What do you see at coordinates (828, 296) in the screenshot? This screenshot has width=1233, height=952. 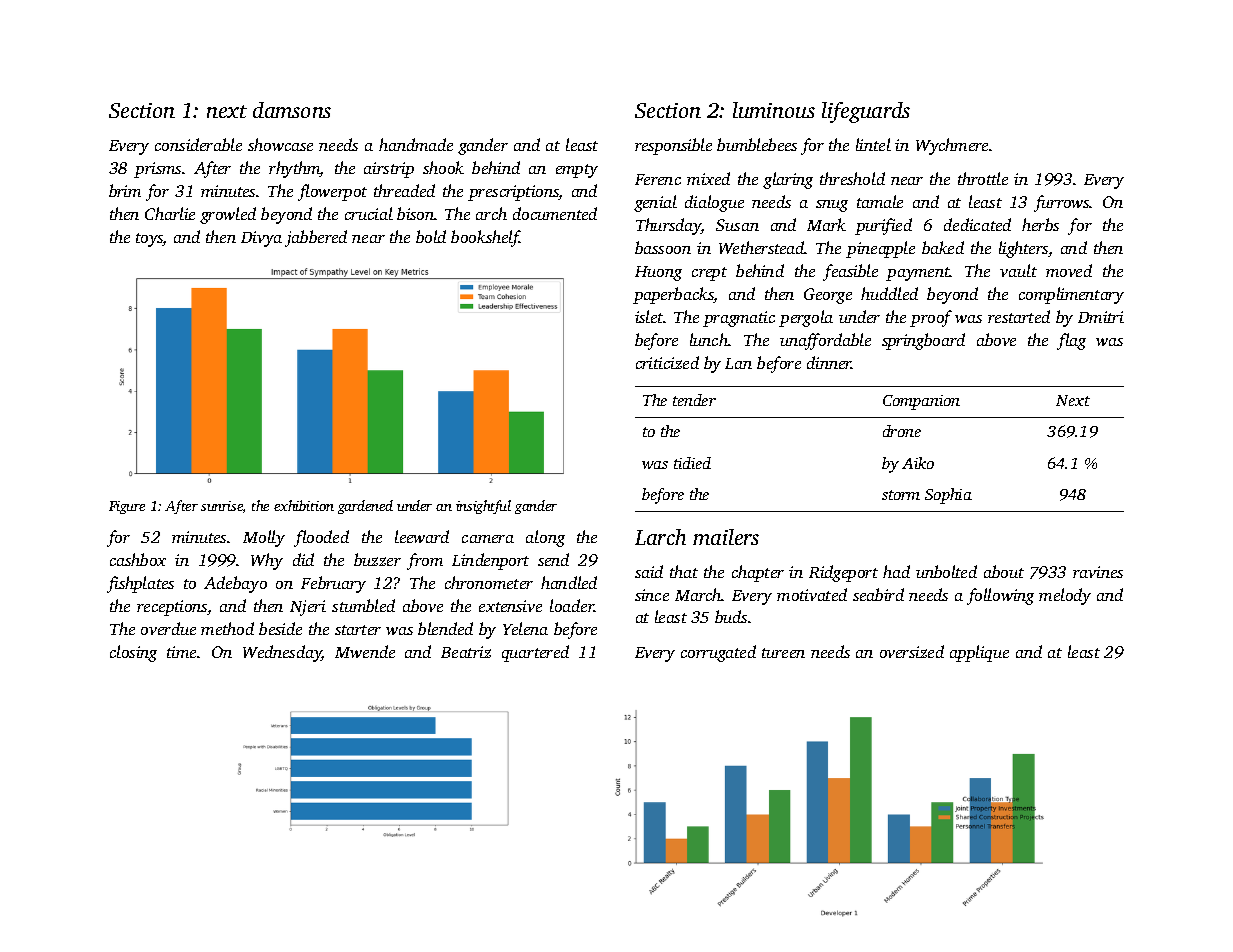 I see `George` at bounding box center [828, 296].
